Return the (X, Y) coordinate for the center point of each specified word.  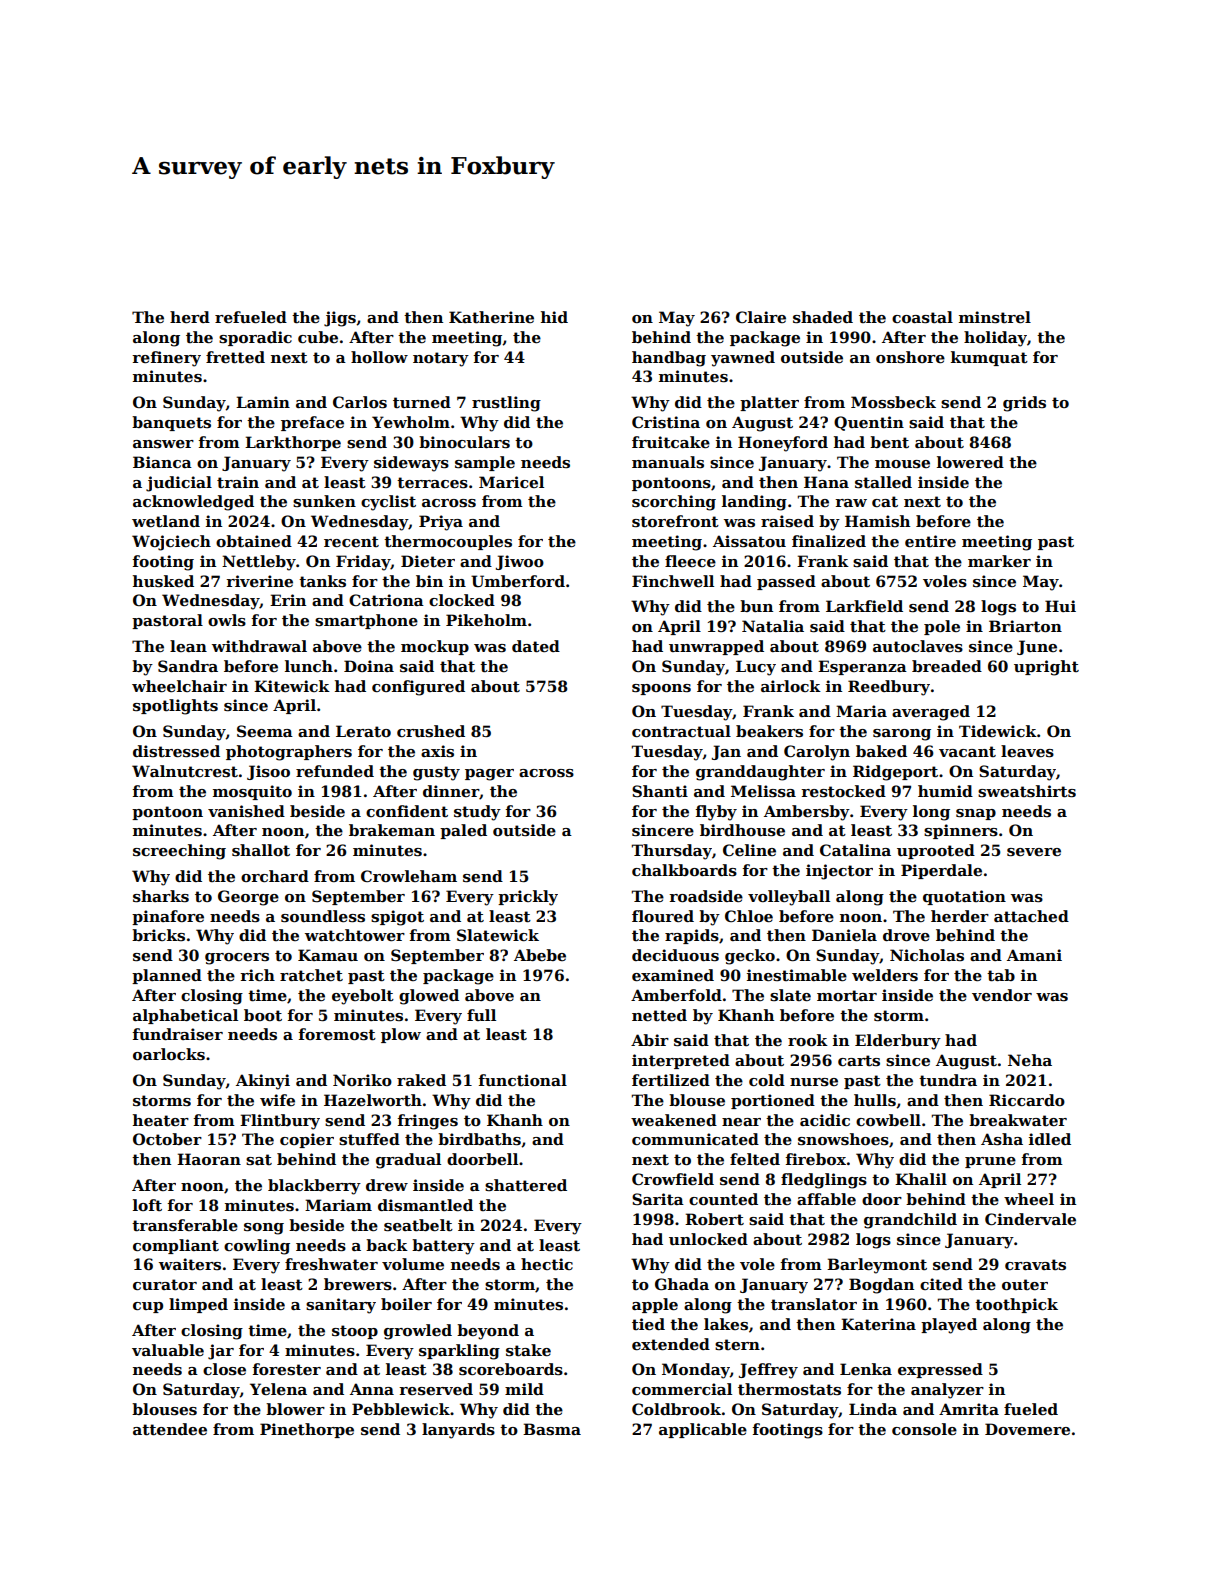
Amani (1034, 955)
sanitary (341, 1306)
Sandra (188, 666)
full (481, 1015)
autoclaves (918, 646)
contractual (681, 731)
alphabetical (185, 1016)
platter (769, 403)
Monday (696, 1371)
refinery (166, 359)
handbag (669, 359)
